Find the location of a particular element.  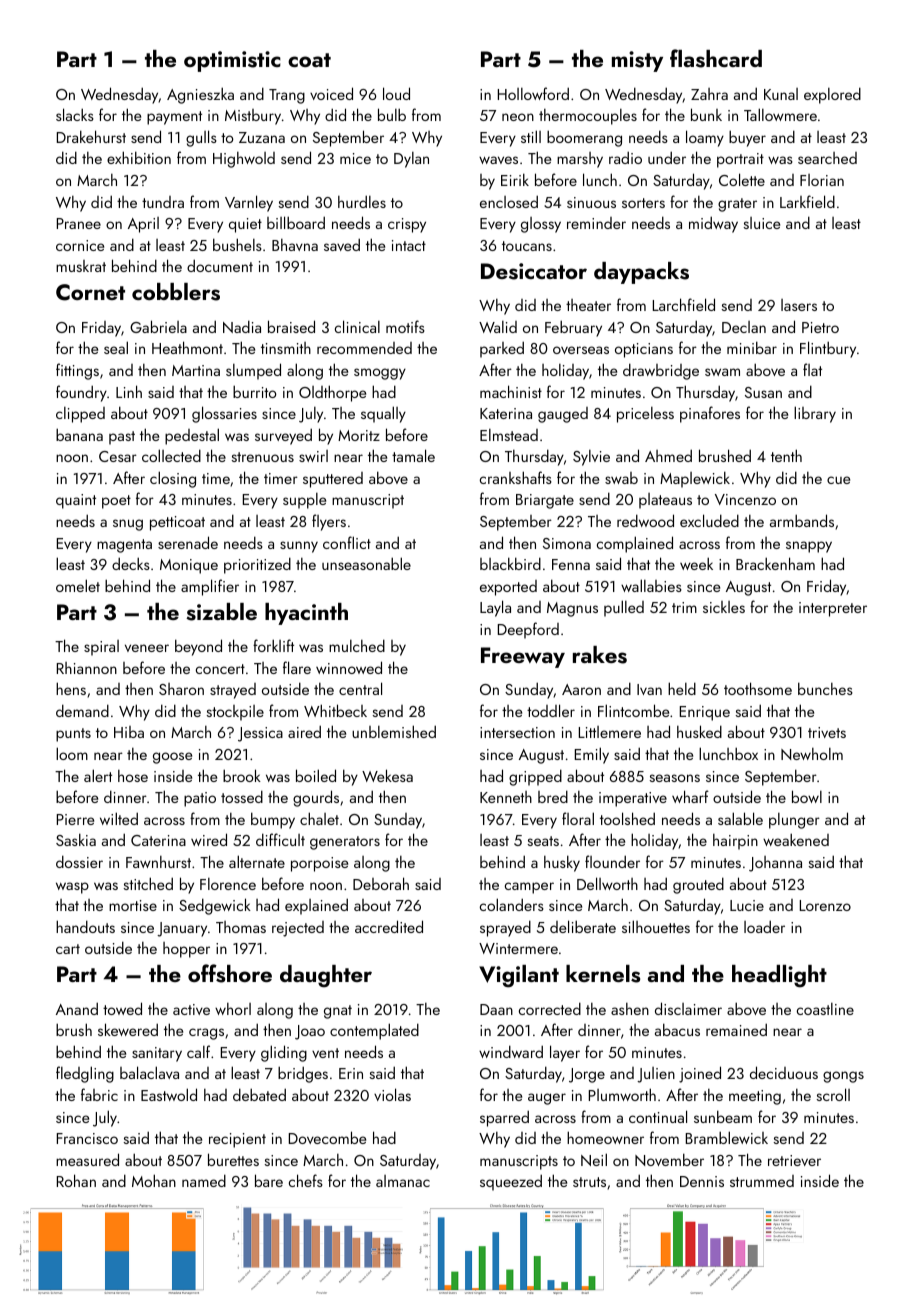

Dennis is located at coordinates (702, 1181).
